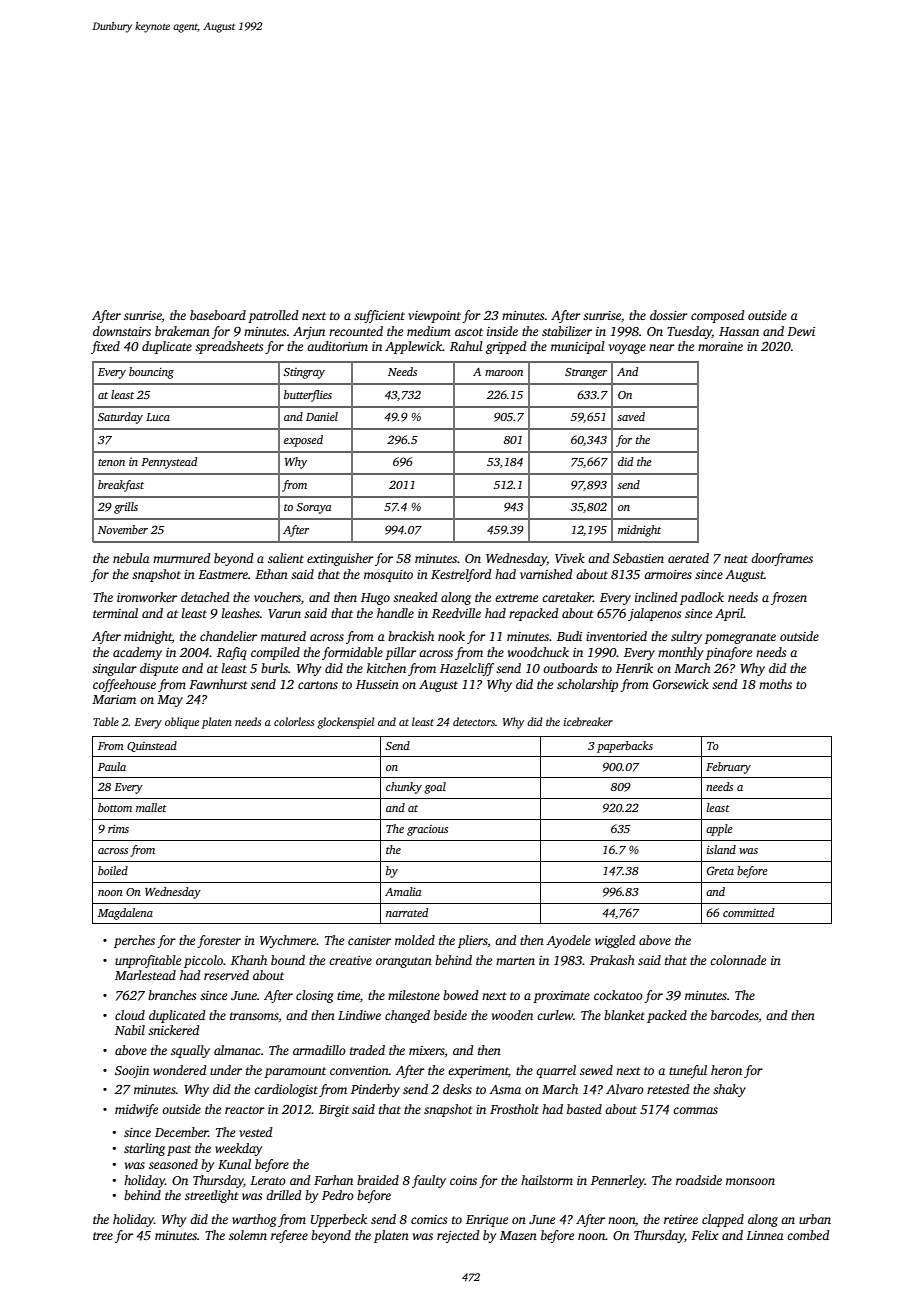  I want to click on frozen, so click(789, 598).
